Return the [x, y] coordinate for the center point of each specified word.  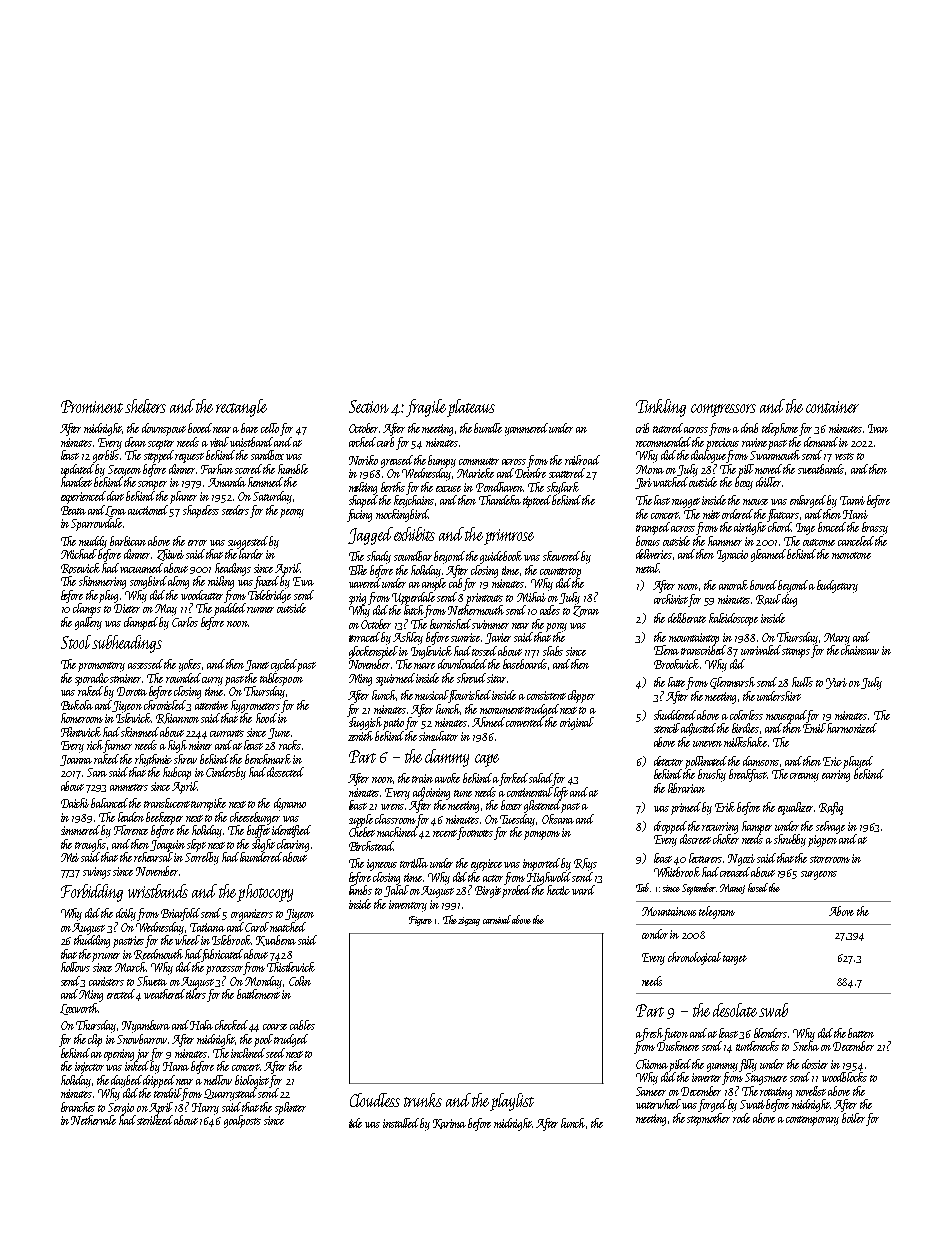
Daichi [75, 803]
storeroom [830, 859]
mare [424, 666]
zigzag [469, 921]
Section [369, 406]
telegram [717, 912]
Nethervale [93, 1120]
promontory [101, 667]
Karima [449, 1124]
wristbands [158, 891]
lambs [360, 890]
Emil [814, 728]
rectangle [241, 408]
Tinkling [661, 408]
